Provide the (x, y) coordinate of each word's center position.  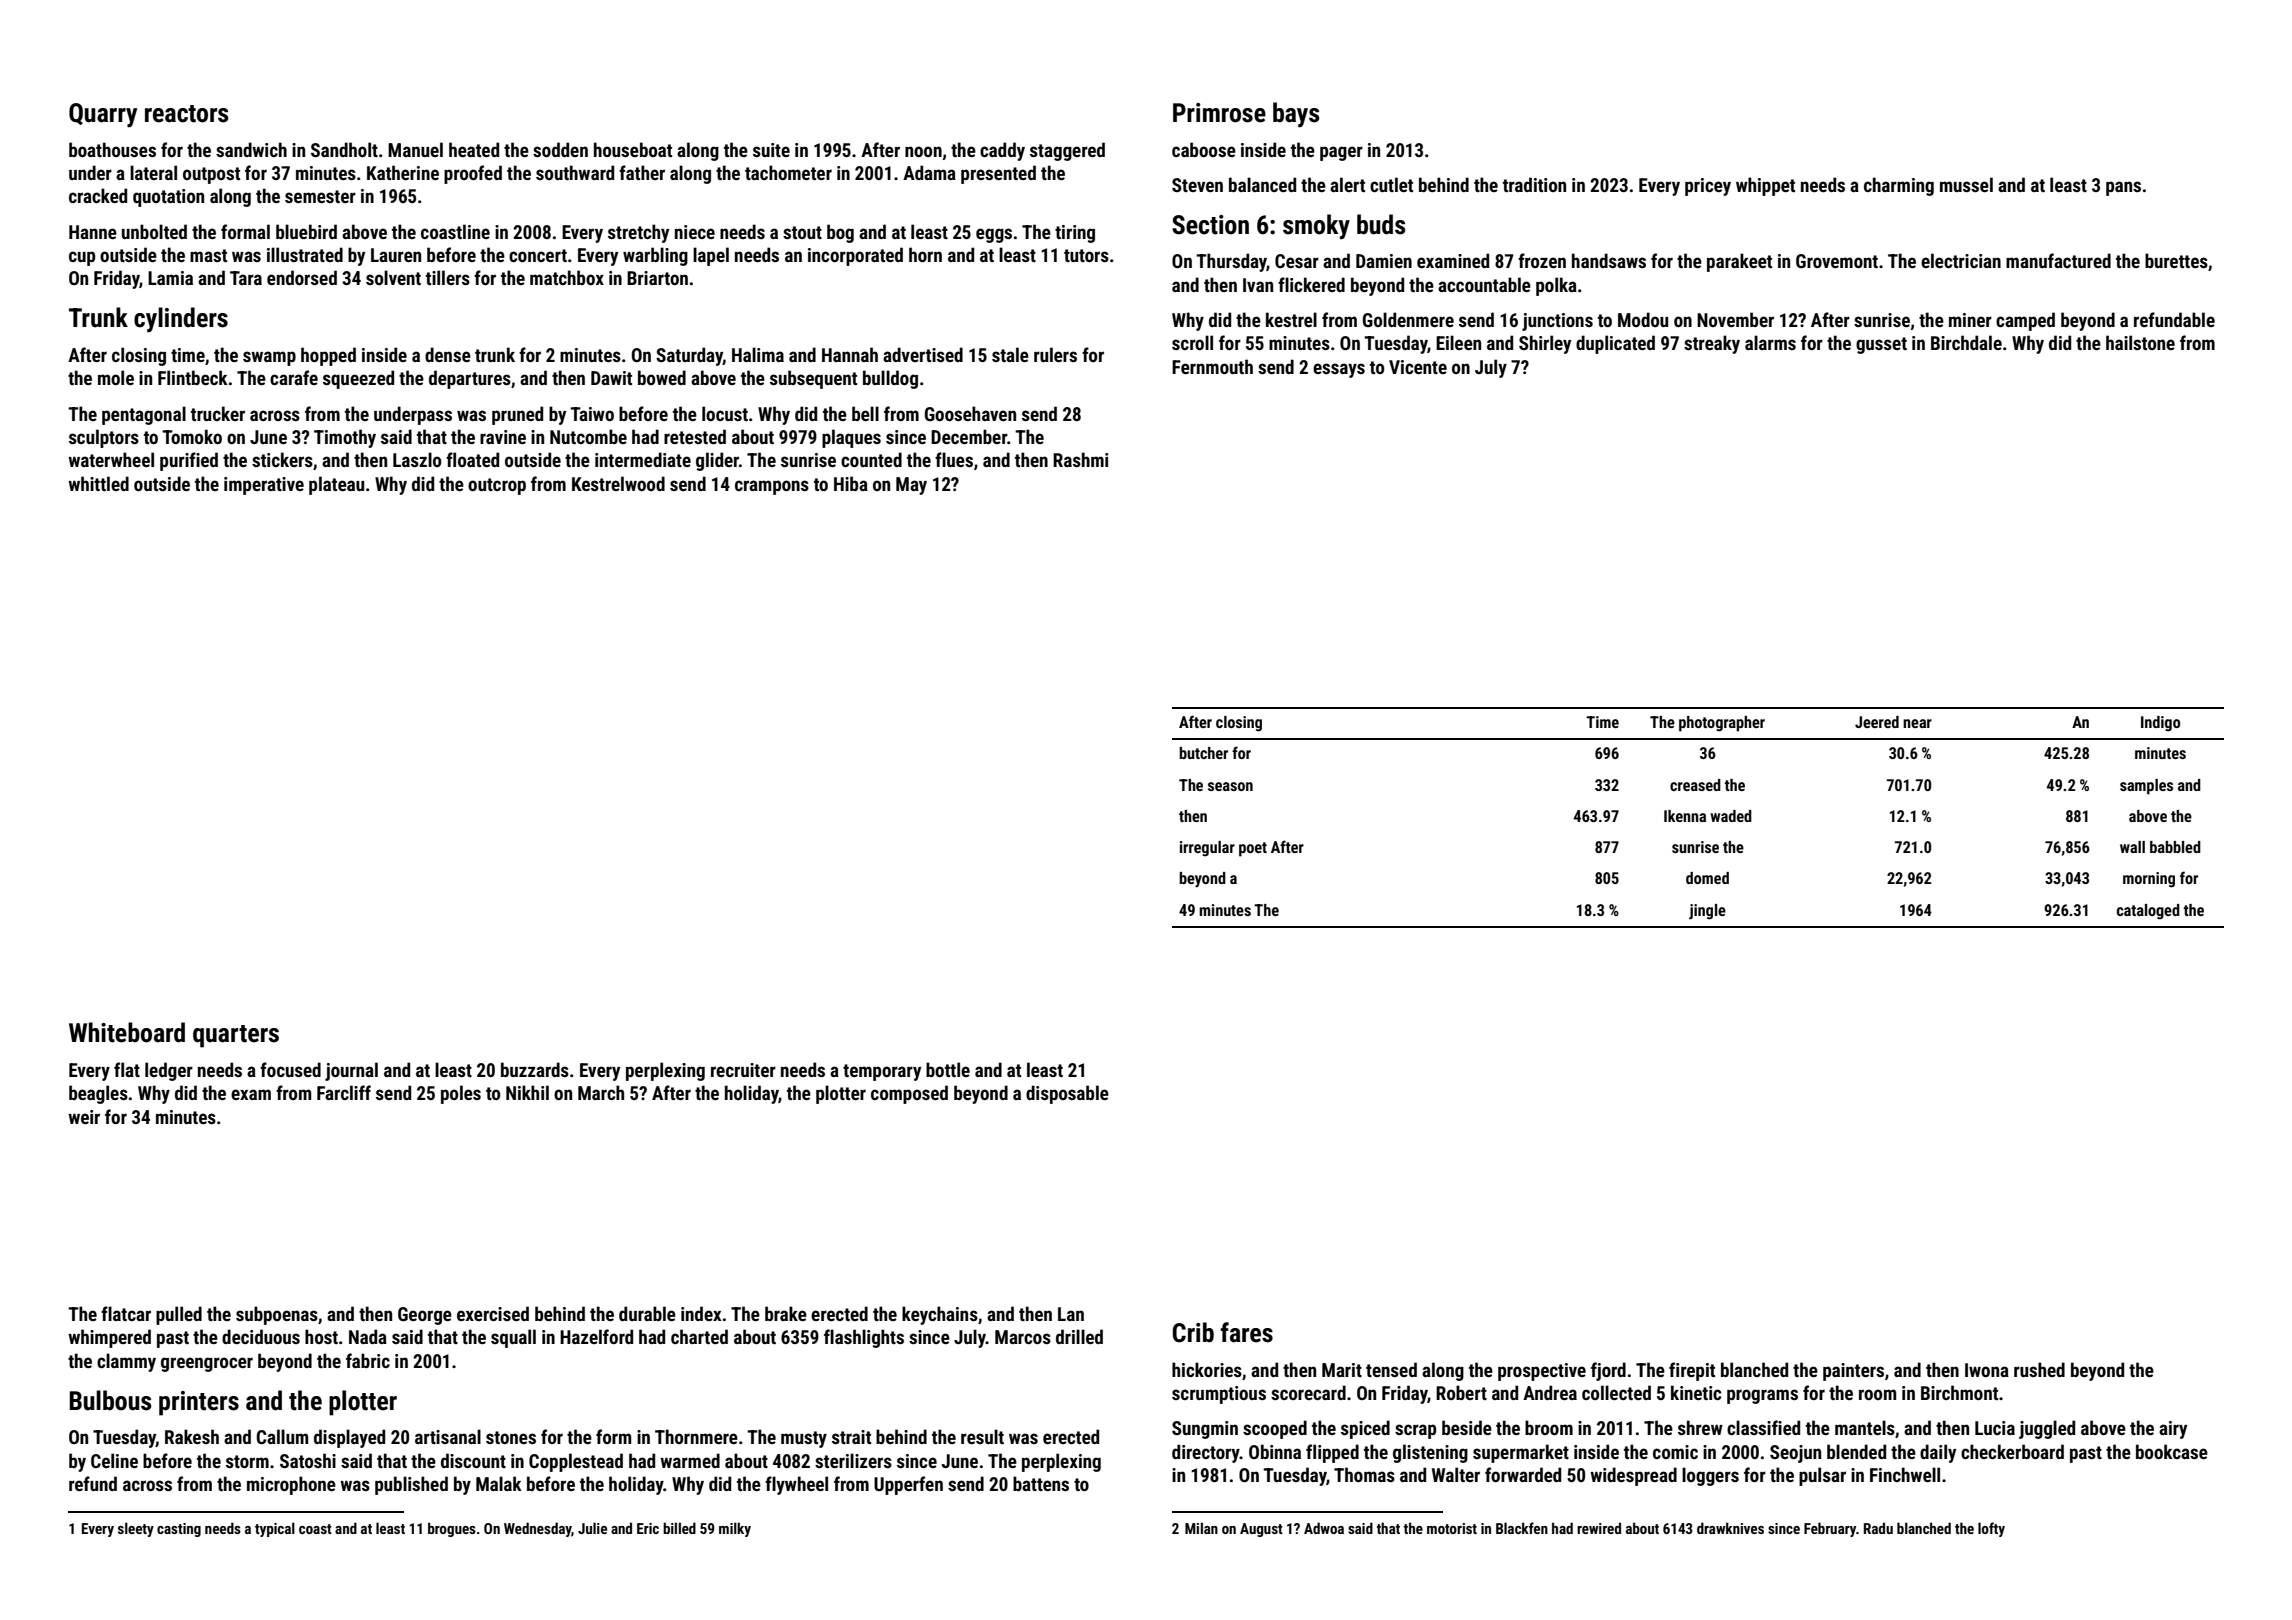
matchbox (567, 277)
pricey (1708, 187)
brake (786, 1313)
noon (923, 151)
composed (909, 1094)
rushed (2039, 1369)
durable (647, 1313)
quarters (236, 1036)
